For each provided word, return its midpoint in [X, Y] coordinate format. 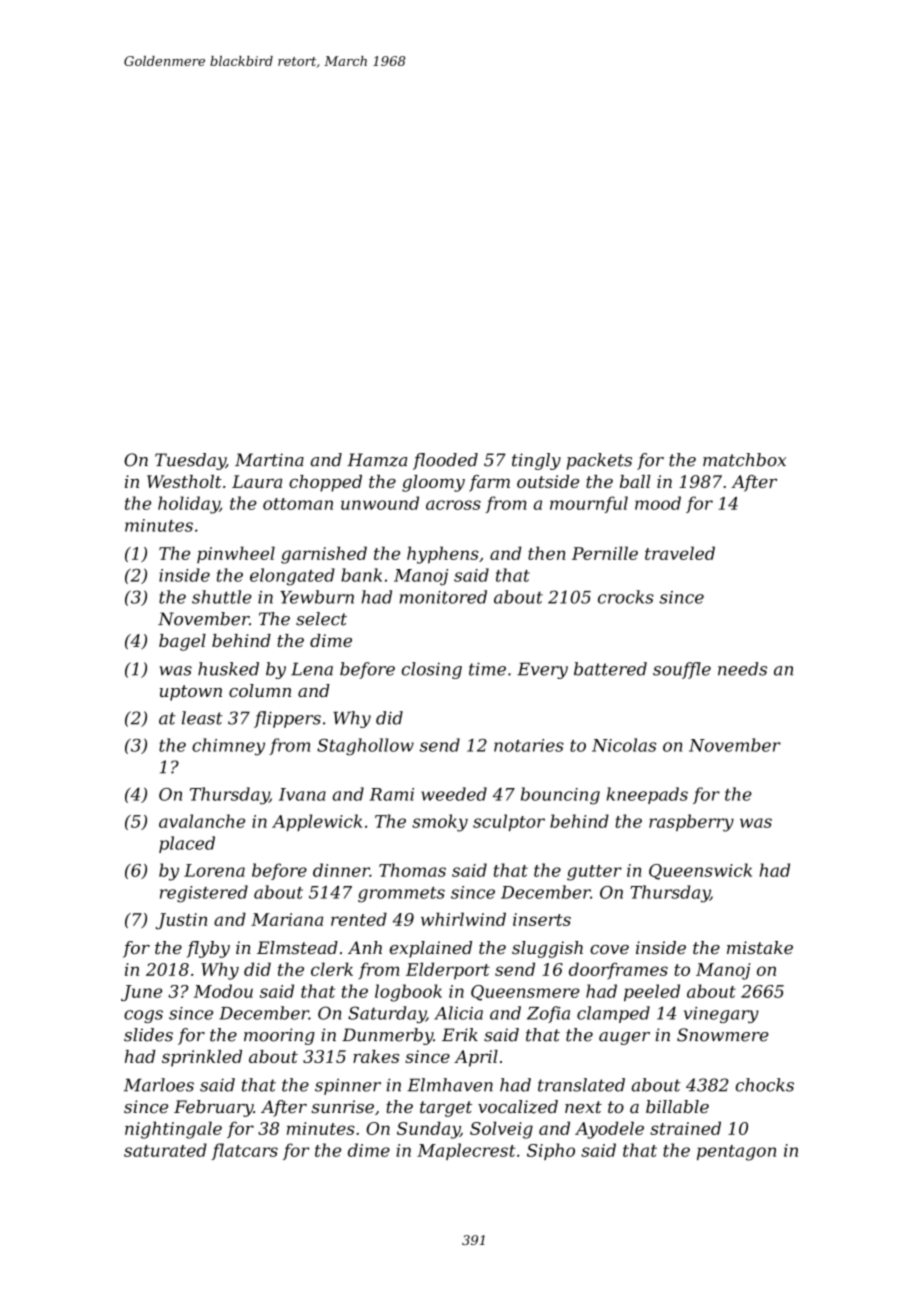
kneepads [647, 795]
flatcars [245, 1151]
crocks [626, 597]
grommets [401, 895]
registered [204, 894]
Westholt [184, 481]
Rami [392, 794]
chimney [228, 747]
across [453, 505]
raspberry [691, 823]
